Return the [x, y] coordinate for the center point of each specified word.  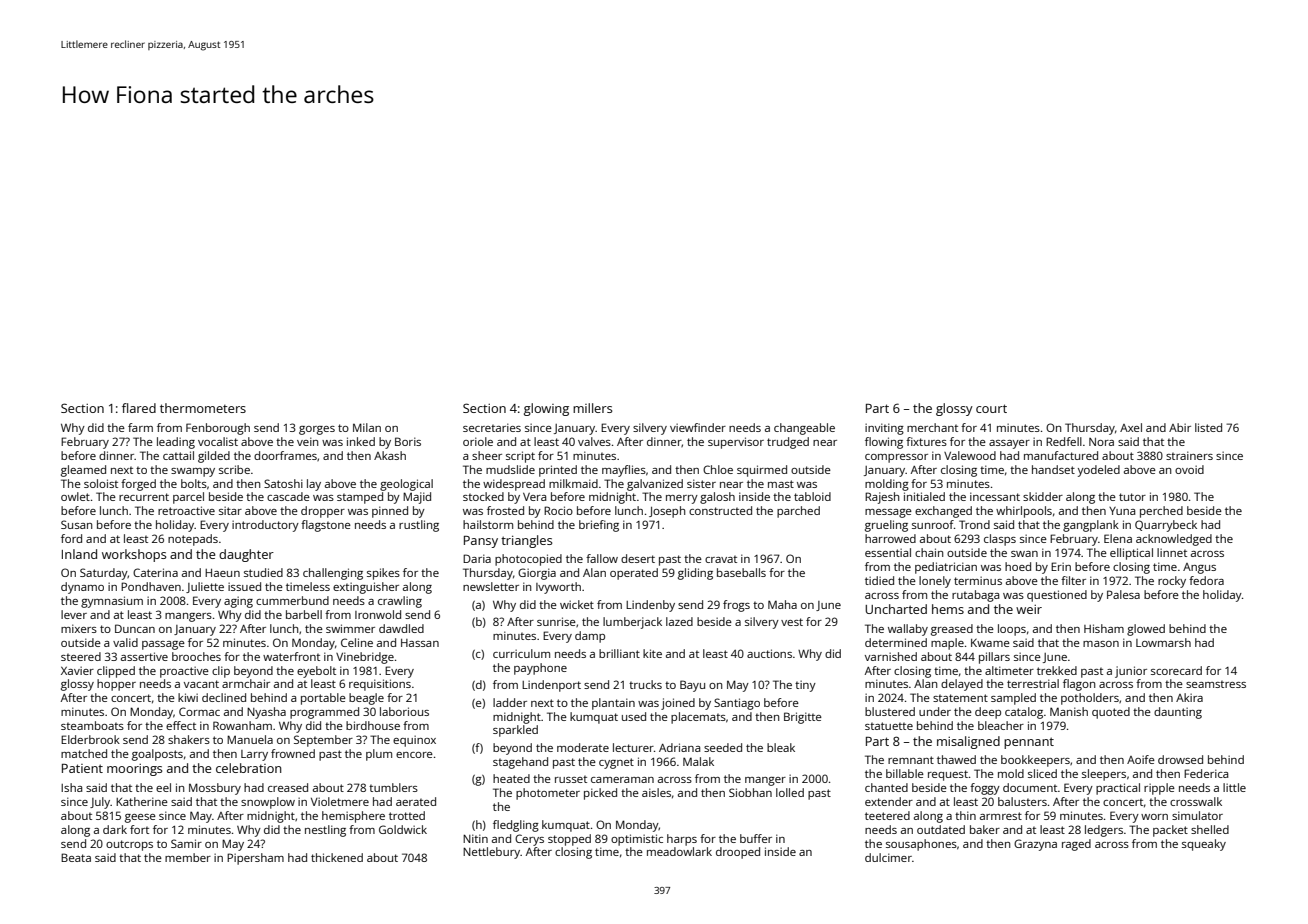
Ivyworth [558, 588]
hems [948, 609]
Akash [390, 455]
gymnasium [112, 602]
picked [600, 794]
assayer [1009, 444]
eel [163, 787]
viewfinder [698, 427]
